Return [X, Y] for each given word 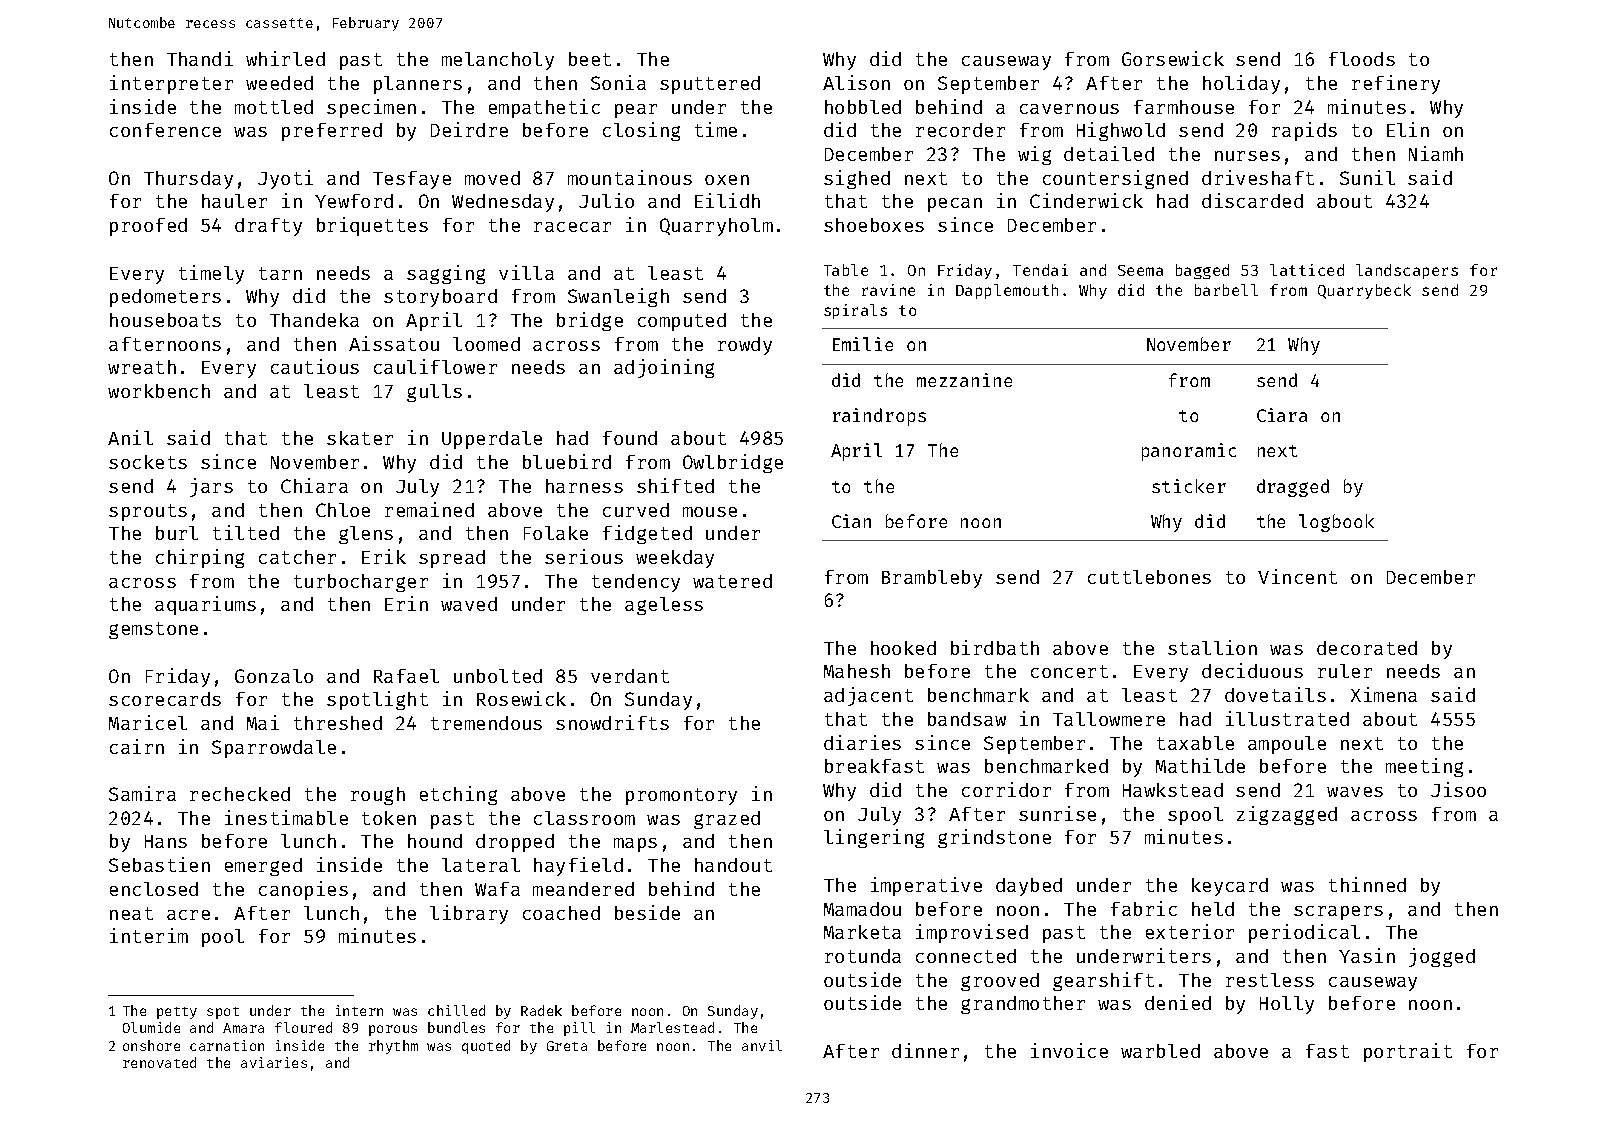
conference [165, 130]
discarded [1252, 200]
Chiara [314, 485]
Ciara [1282, 415]
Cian [851, 521]
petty [177, 1013]
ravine [888, 290]
